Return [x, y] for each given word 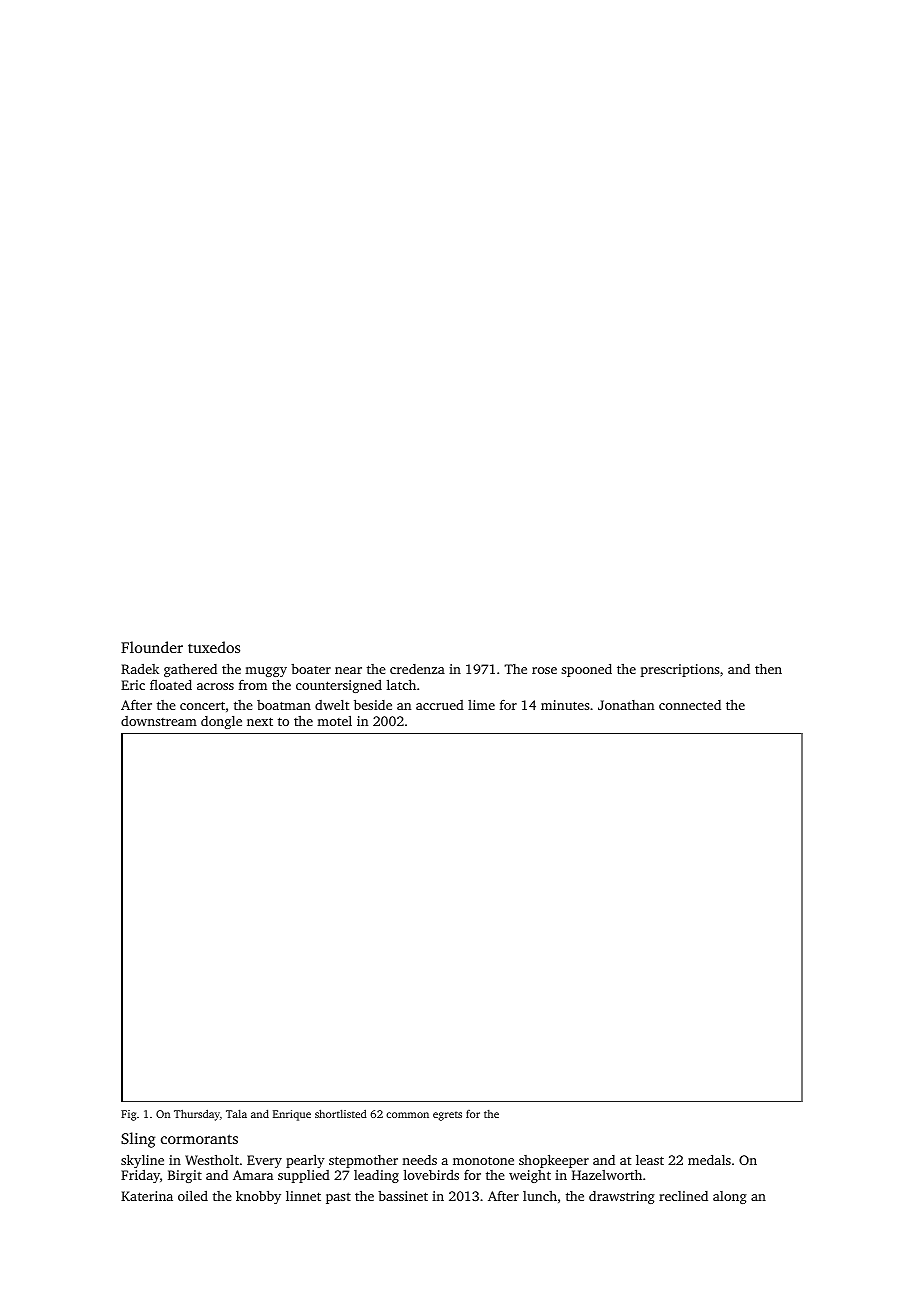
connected [690, 705]
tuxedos [214, 647]
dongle [221, 722]
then [768, 668]
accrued [440, 705]
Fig [128, 1115]
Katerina [147, 1196]
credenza [417, 669]
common [407, 1115]
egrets [447, 1116]
